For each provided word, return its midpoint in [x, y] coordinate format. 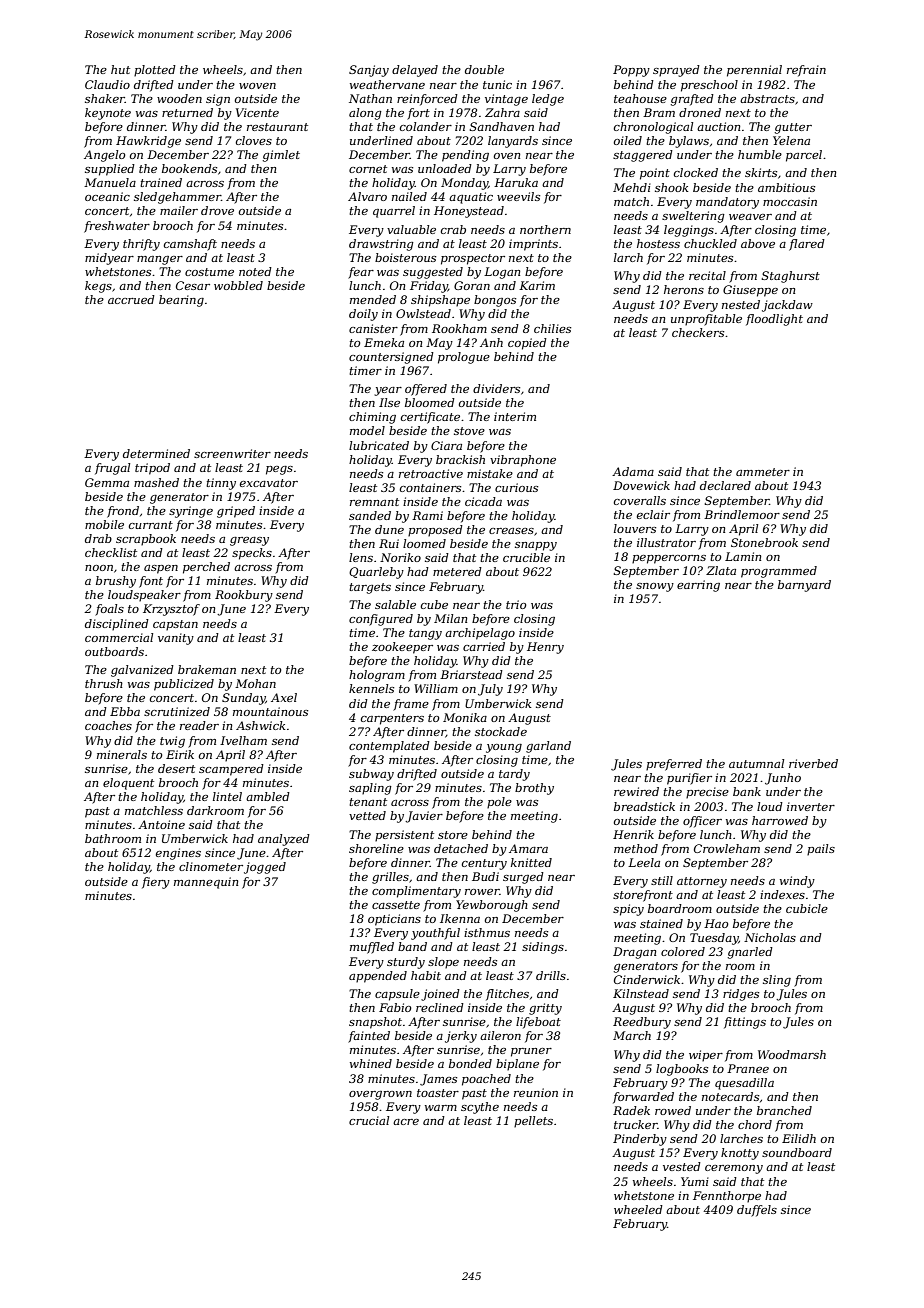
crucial [369, 1120]
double [484, 69]
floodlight [774, 320]
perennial [754, 71]
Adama [633, 471]
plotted [155, 71]
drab [98, 538]
